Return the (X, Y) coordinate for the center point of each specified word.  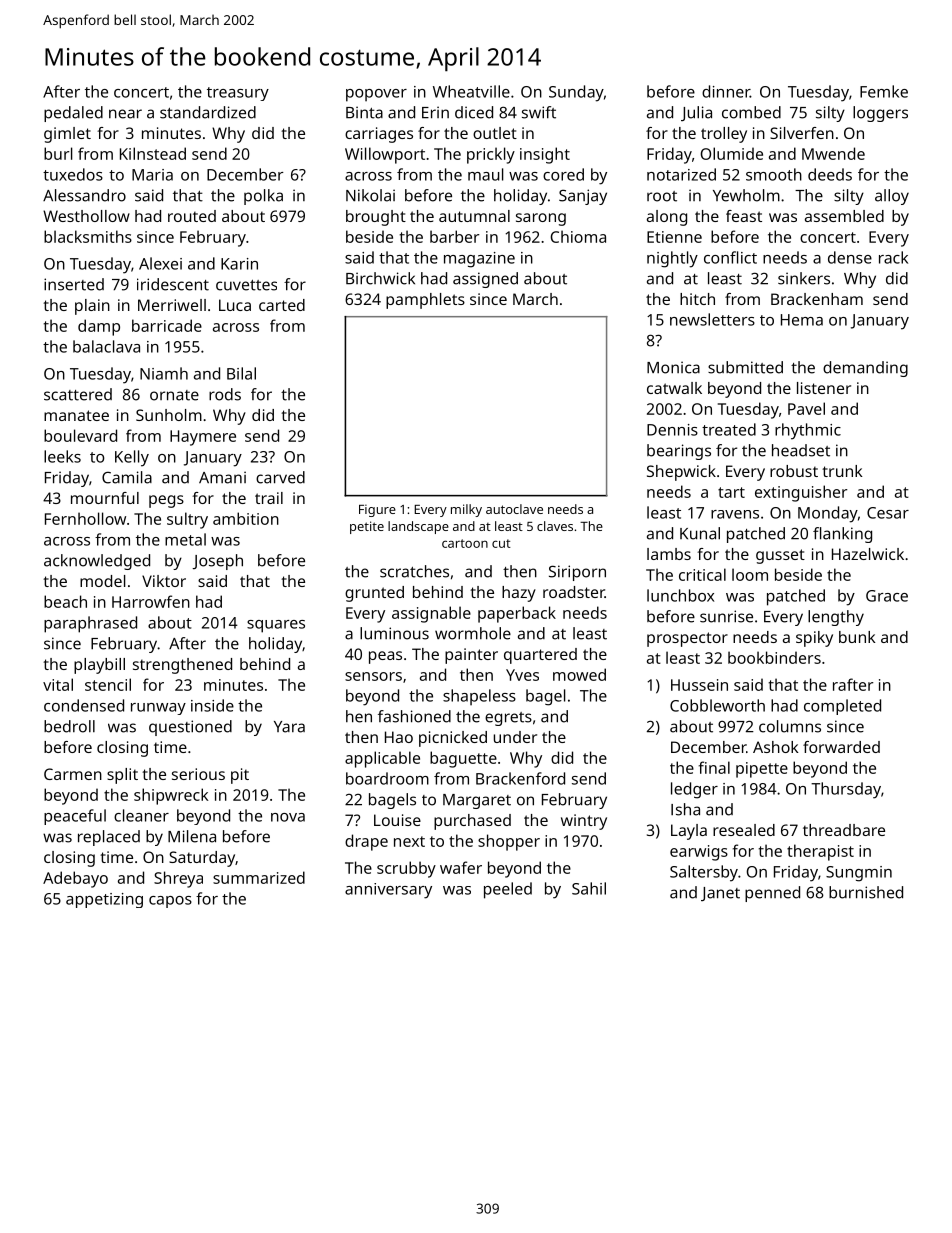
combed (751, 112)
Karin (239, 264)
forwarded (841, 747)
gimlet (67, 135)
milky (466, 510)
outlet (495, 133)
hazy (519, 594)
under (515, 737)
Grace (887, 596)
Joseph (217, 562)
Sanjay (583, 197)
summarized (259, 877)
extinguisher (801, 493)
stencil (108, 684)
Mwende (833, 153)
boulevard (80, 435)
